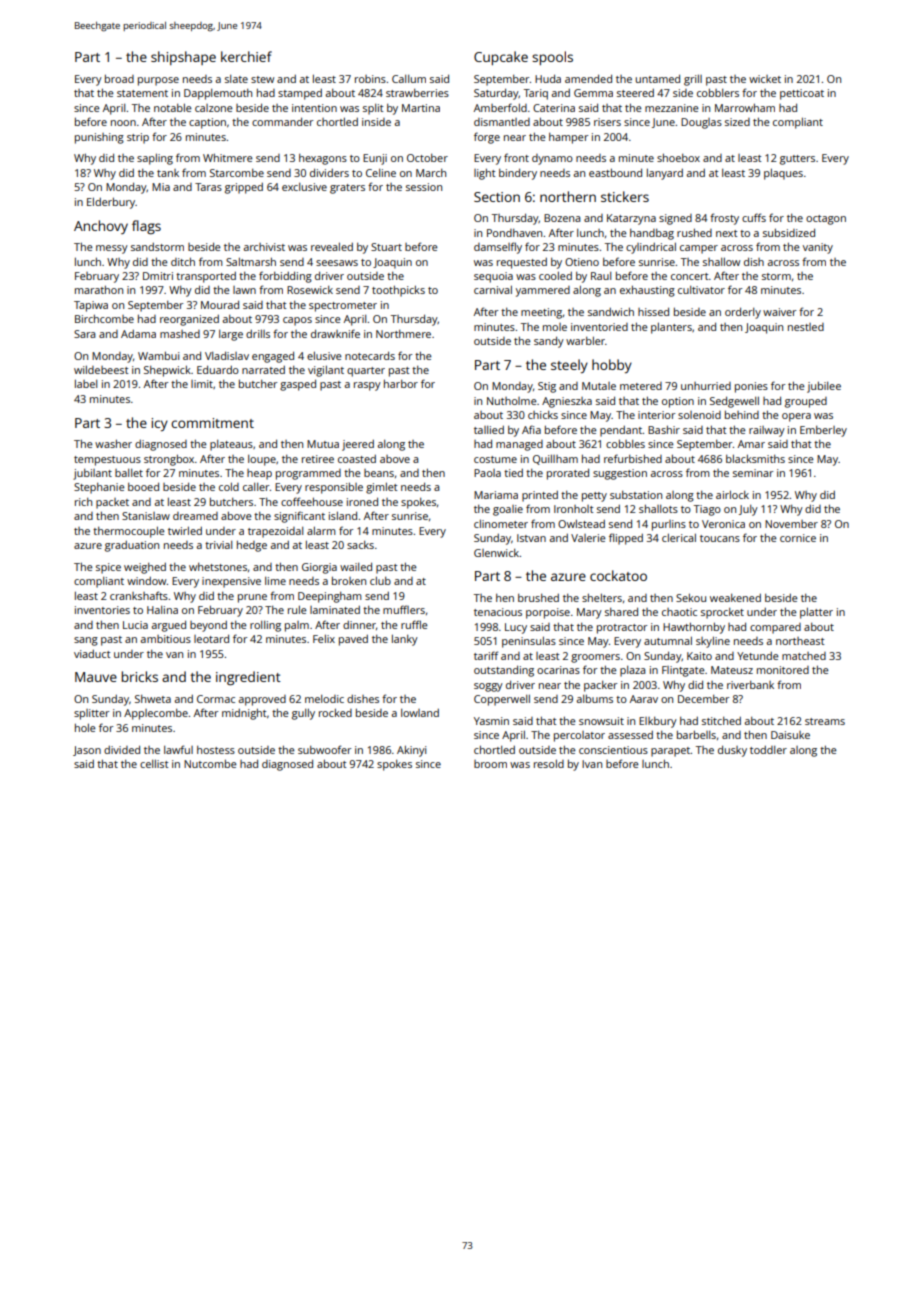 The image size is (924, 1308). I want to click on Mariama, so click(496, 495).
